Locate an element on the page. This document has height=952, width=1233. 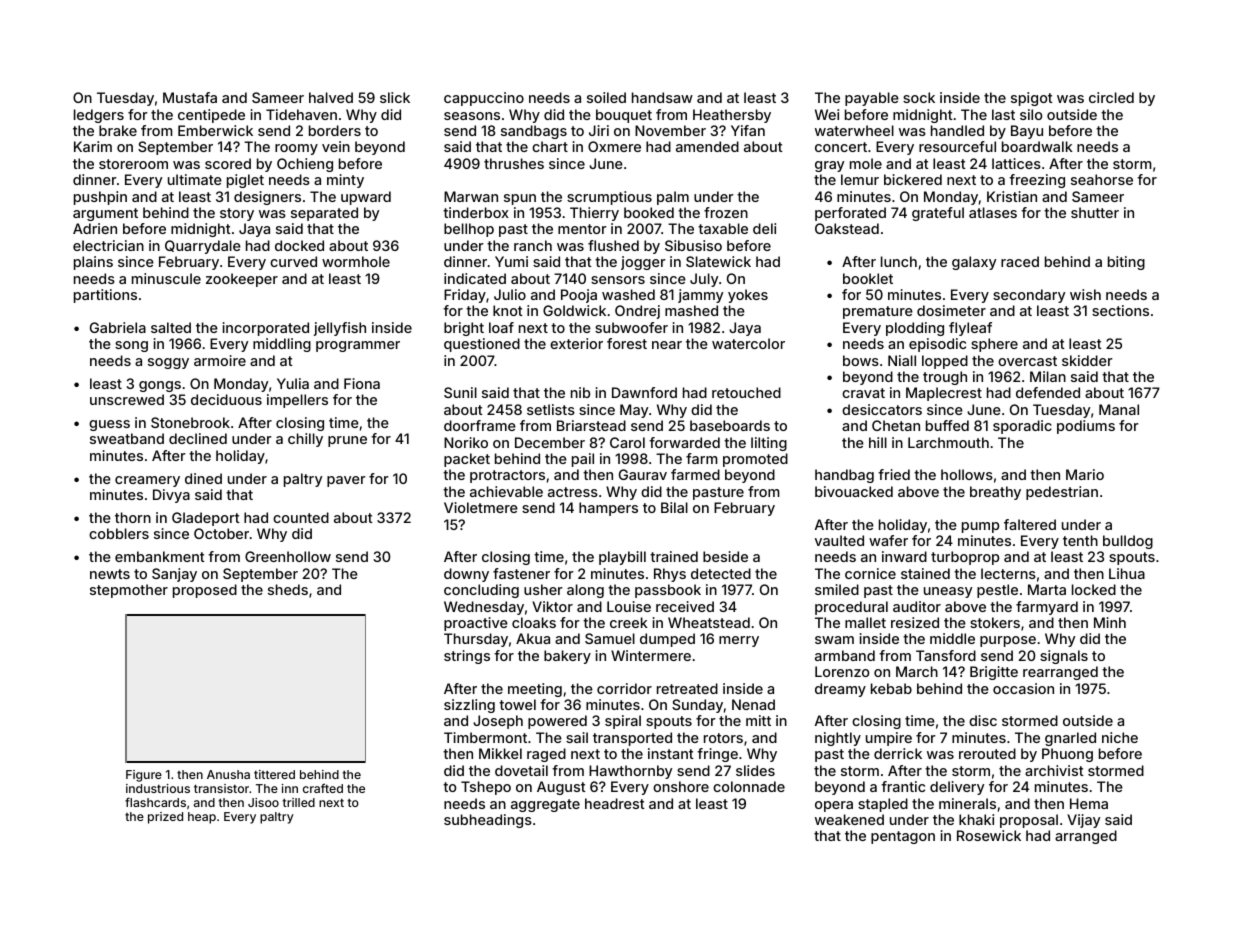
nightly is located at coordinates (838, 739).
